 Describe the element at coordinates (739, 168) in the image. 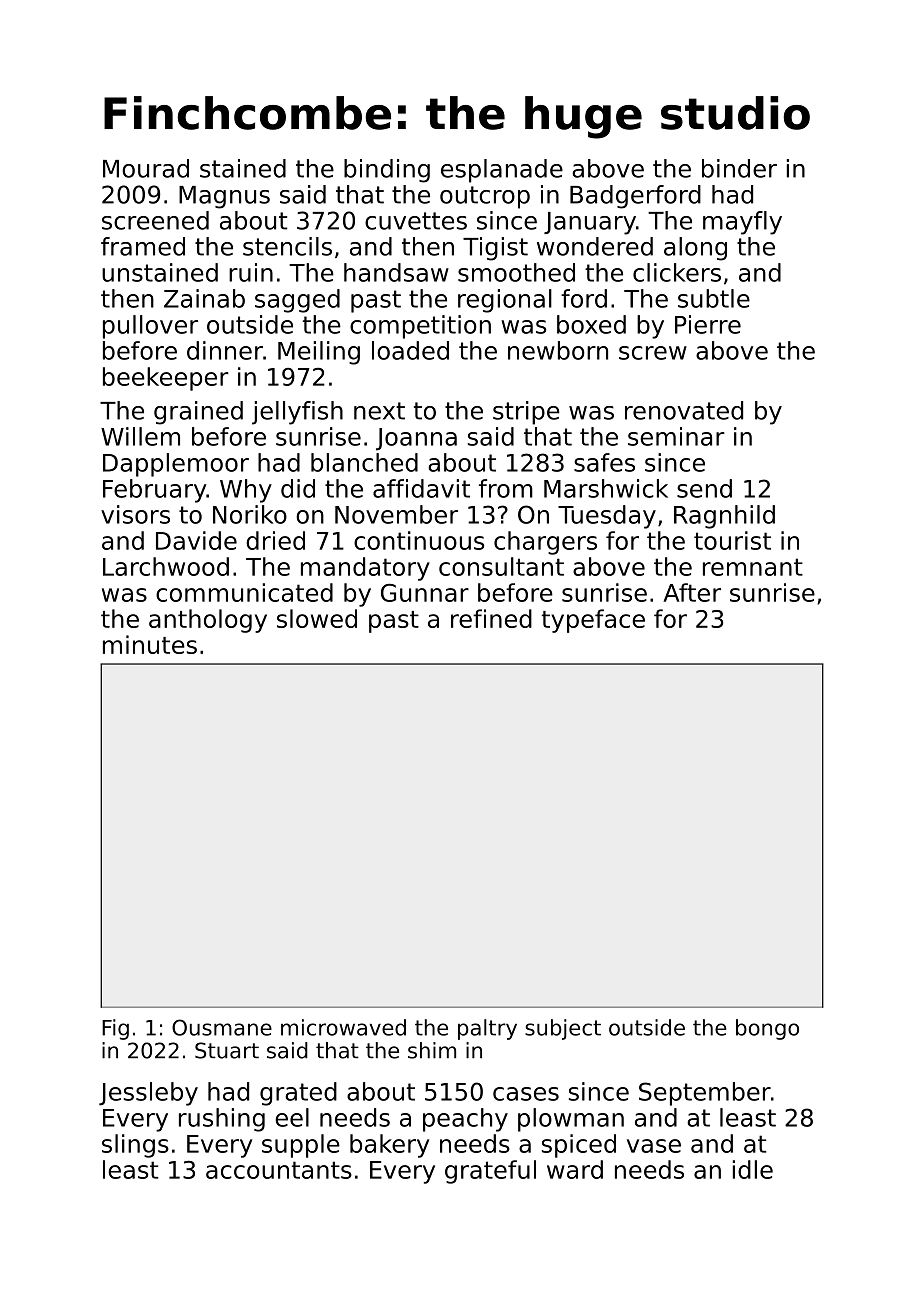

I see `binder` at that location.
